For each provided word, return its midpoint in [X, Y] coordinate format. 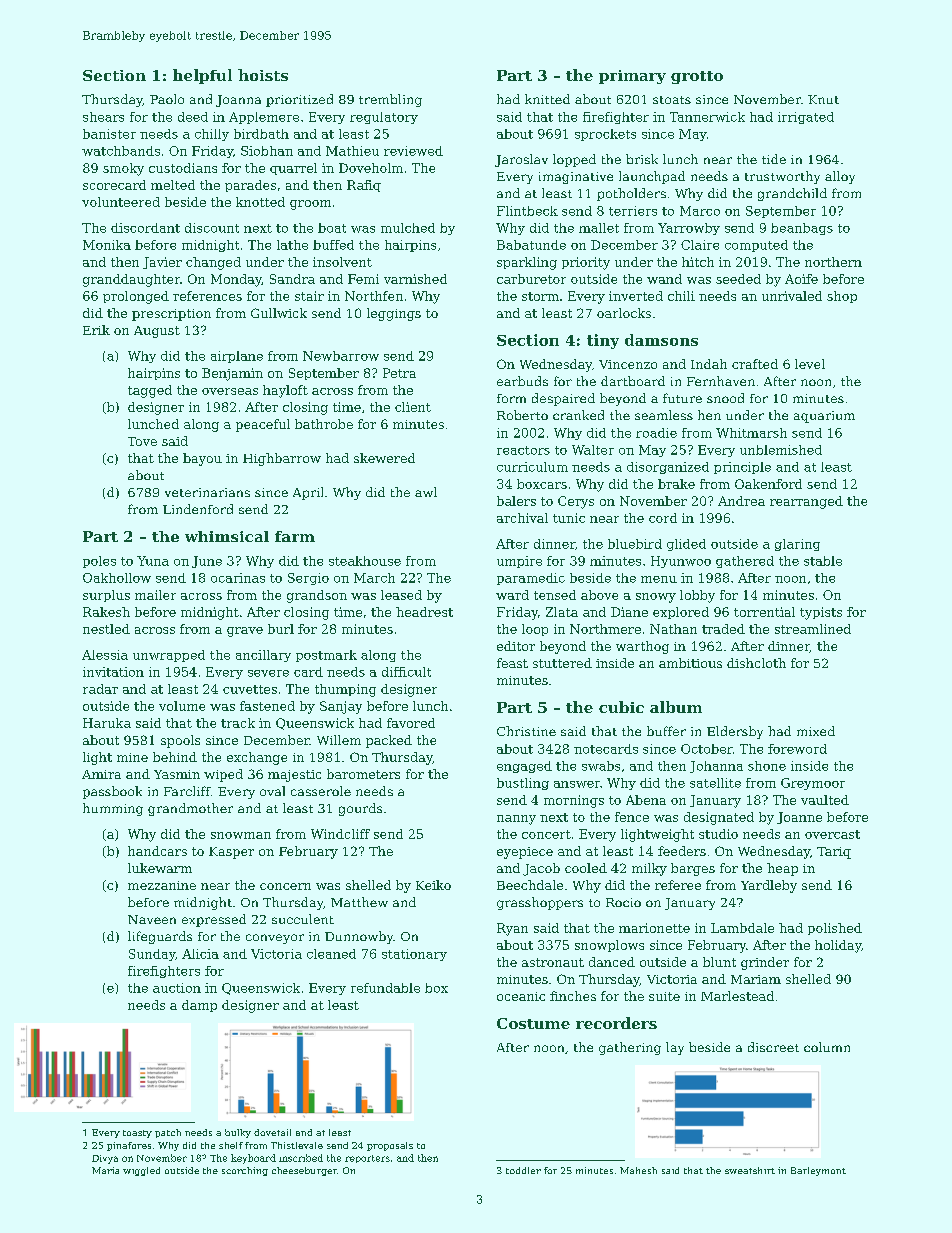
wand [664, 279]
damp [199, 1006]
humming [113, 809]
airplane [237, 357]
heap [782, 869]
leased [401, 595]
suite [664, 996]
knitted [547, 99]
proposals [390, 1146]
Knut [823, 99]
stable [823, 561]
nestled [106, 629]
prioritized [299, 100]
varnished [415, 279]
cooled [586, 868]
